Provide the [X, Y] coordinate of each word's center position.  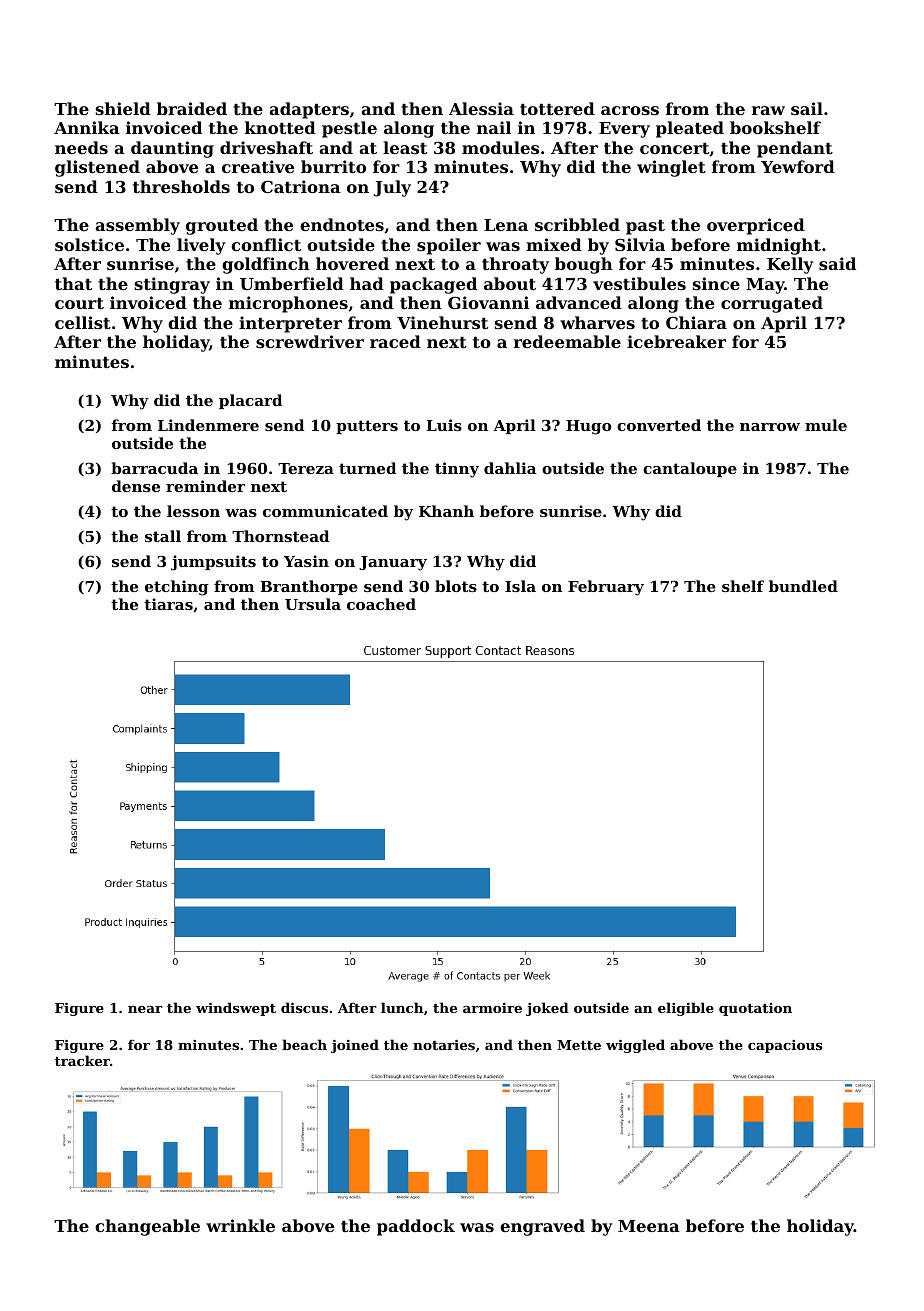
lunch [402, 1007]
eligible [686, 1009]
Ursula [313, 604]
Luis [444, 425]
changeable [147, 1227]
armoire [492, 1008]
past [645, 227]
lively [201, 246]
